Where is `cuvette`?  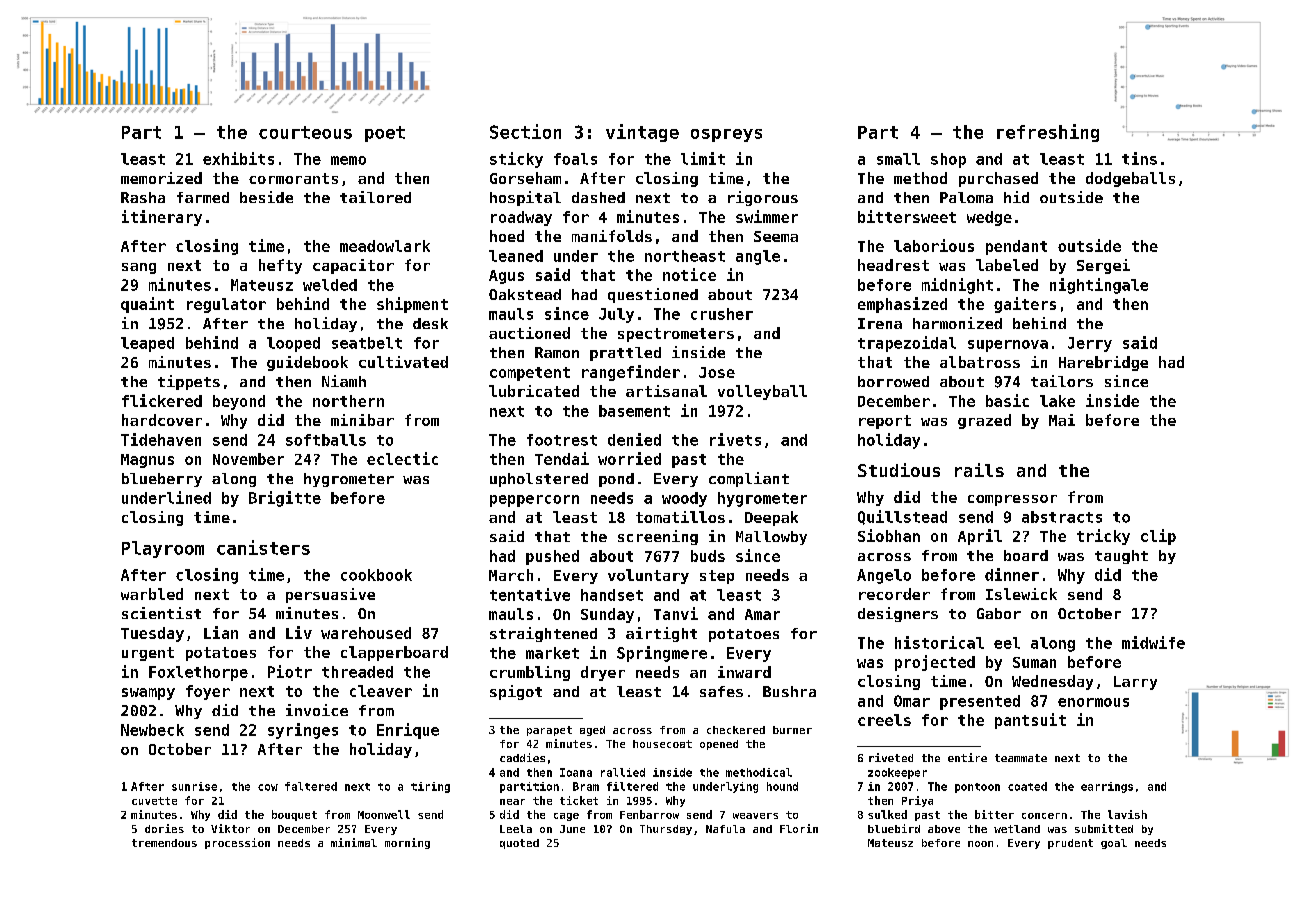
cuvette is located at coordinates (154, 801).
